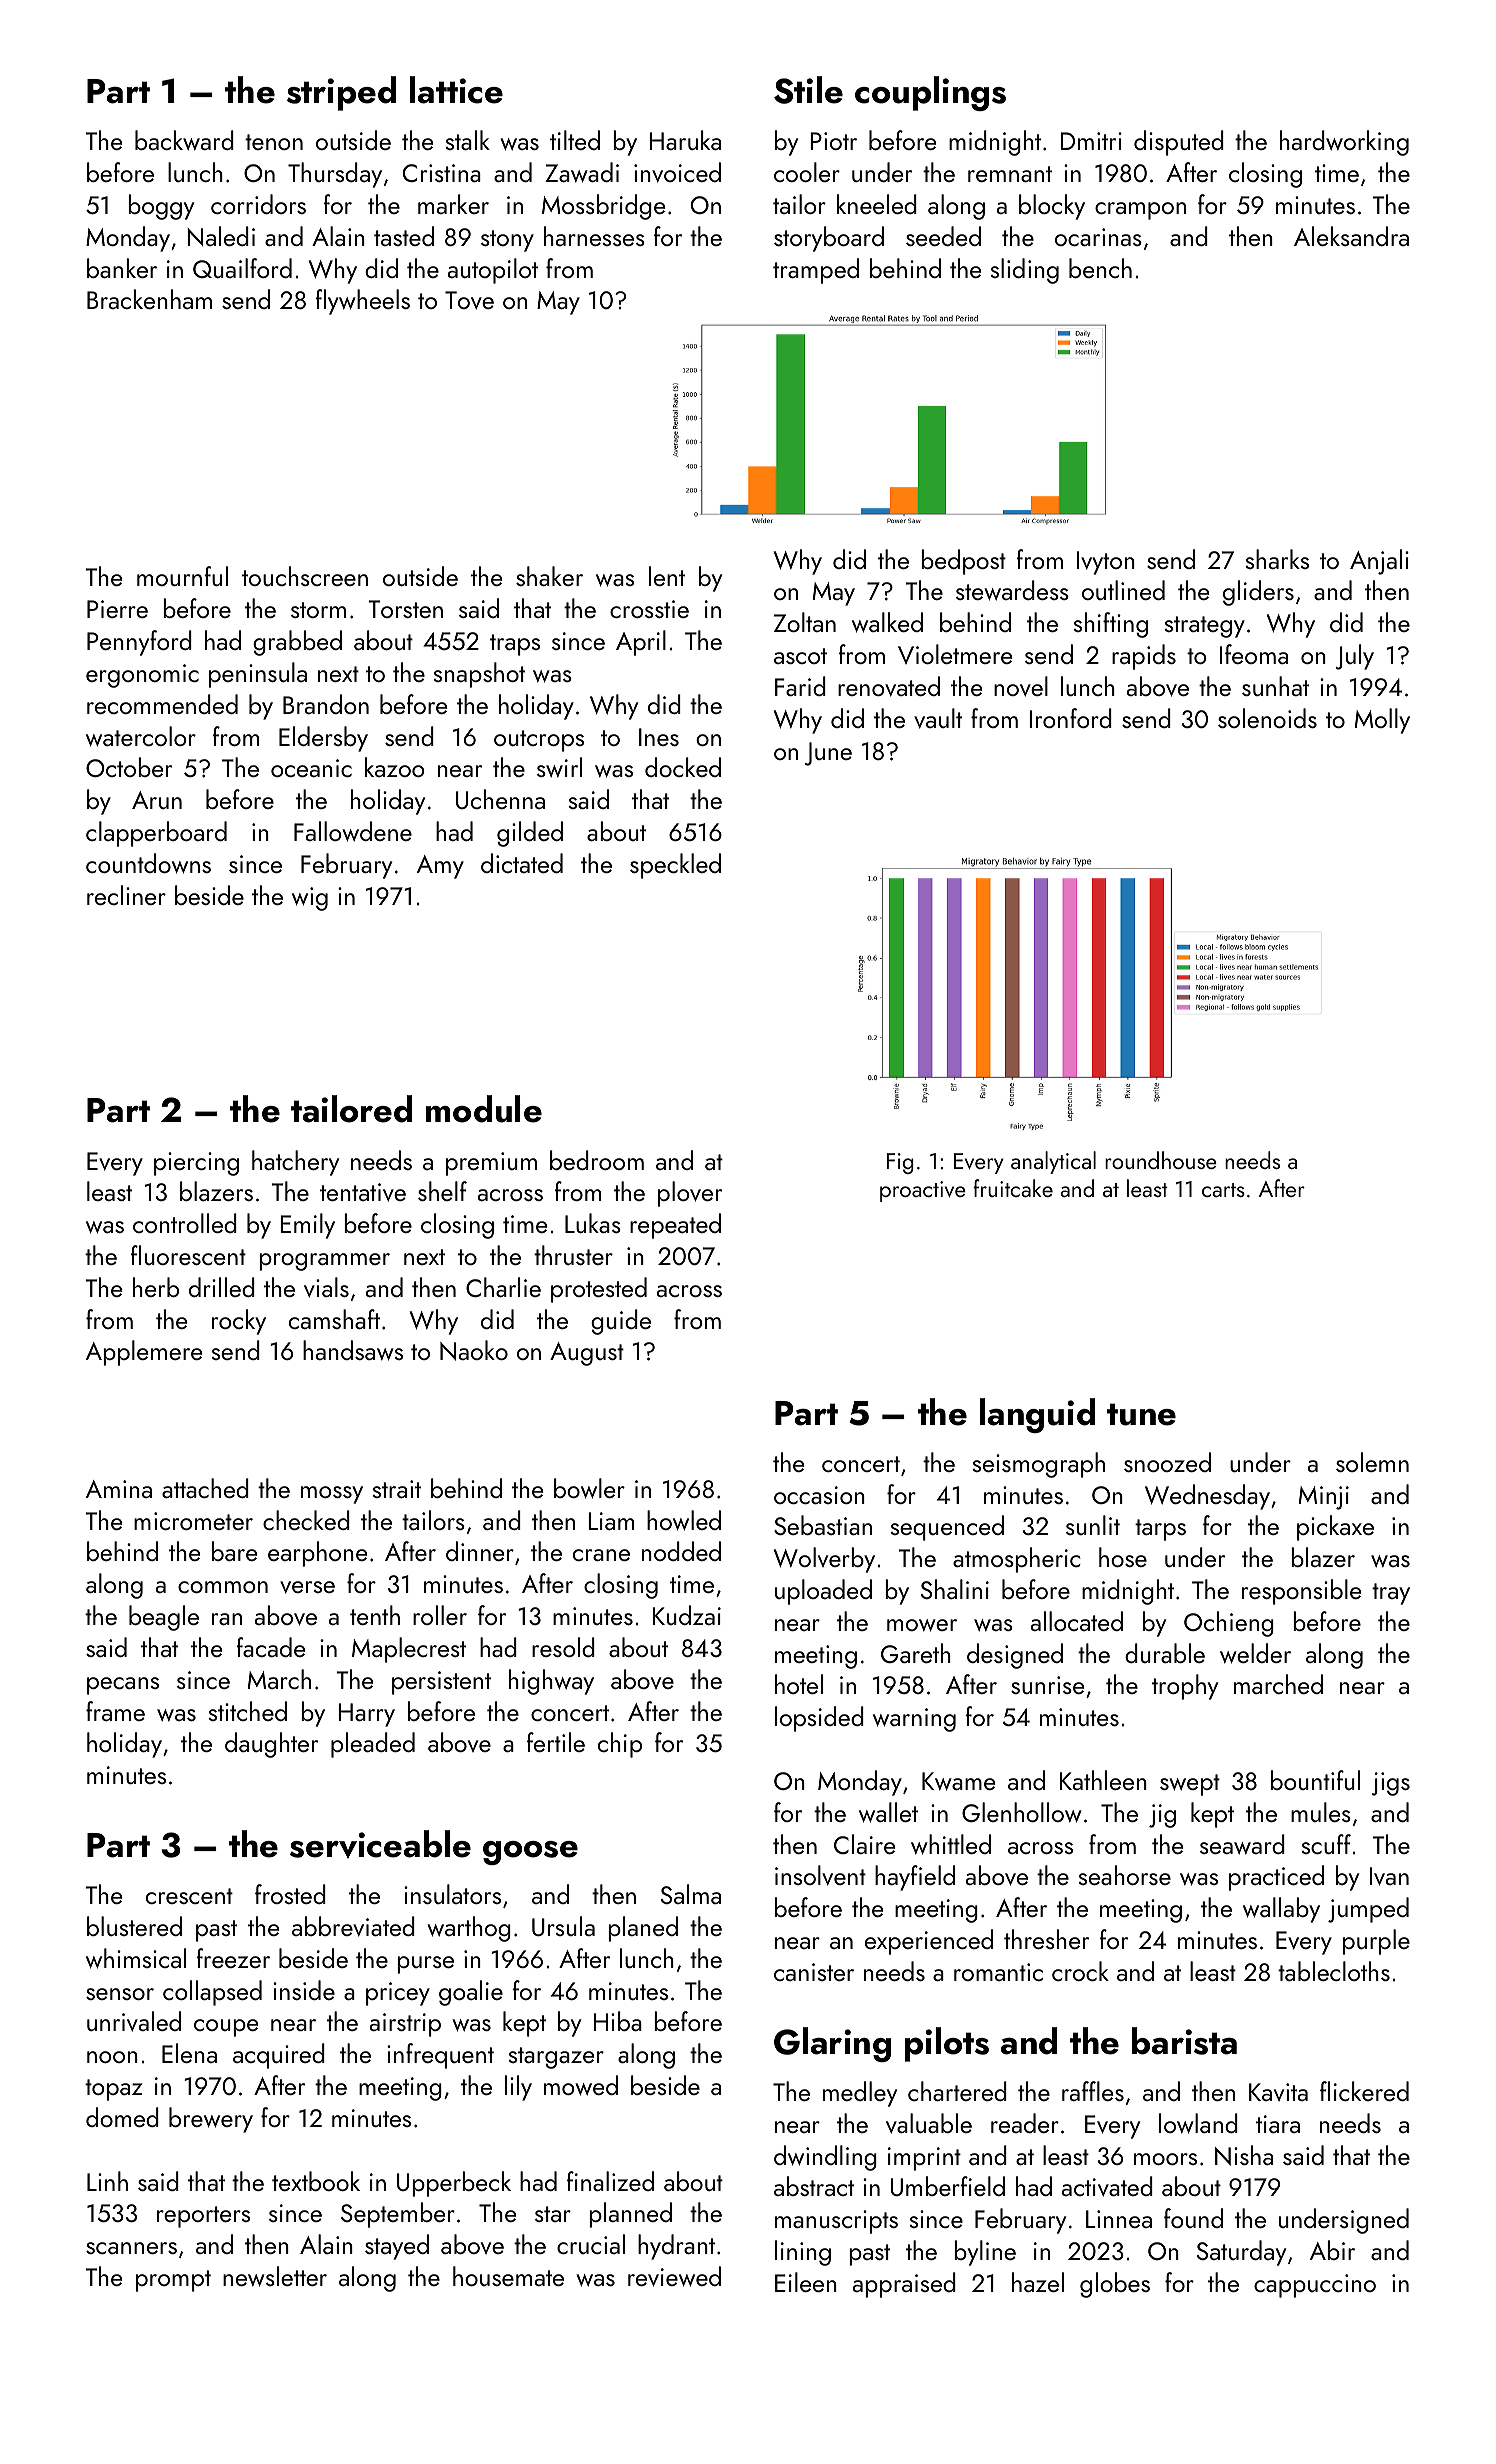 The width and height of the document is (1496, 2464). What do you see at coordinates (142, 676) in the document?
I see `ergonomic` at bounding box center [142, 676].
